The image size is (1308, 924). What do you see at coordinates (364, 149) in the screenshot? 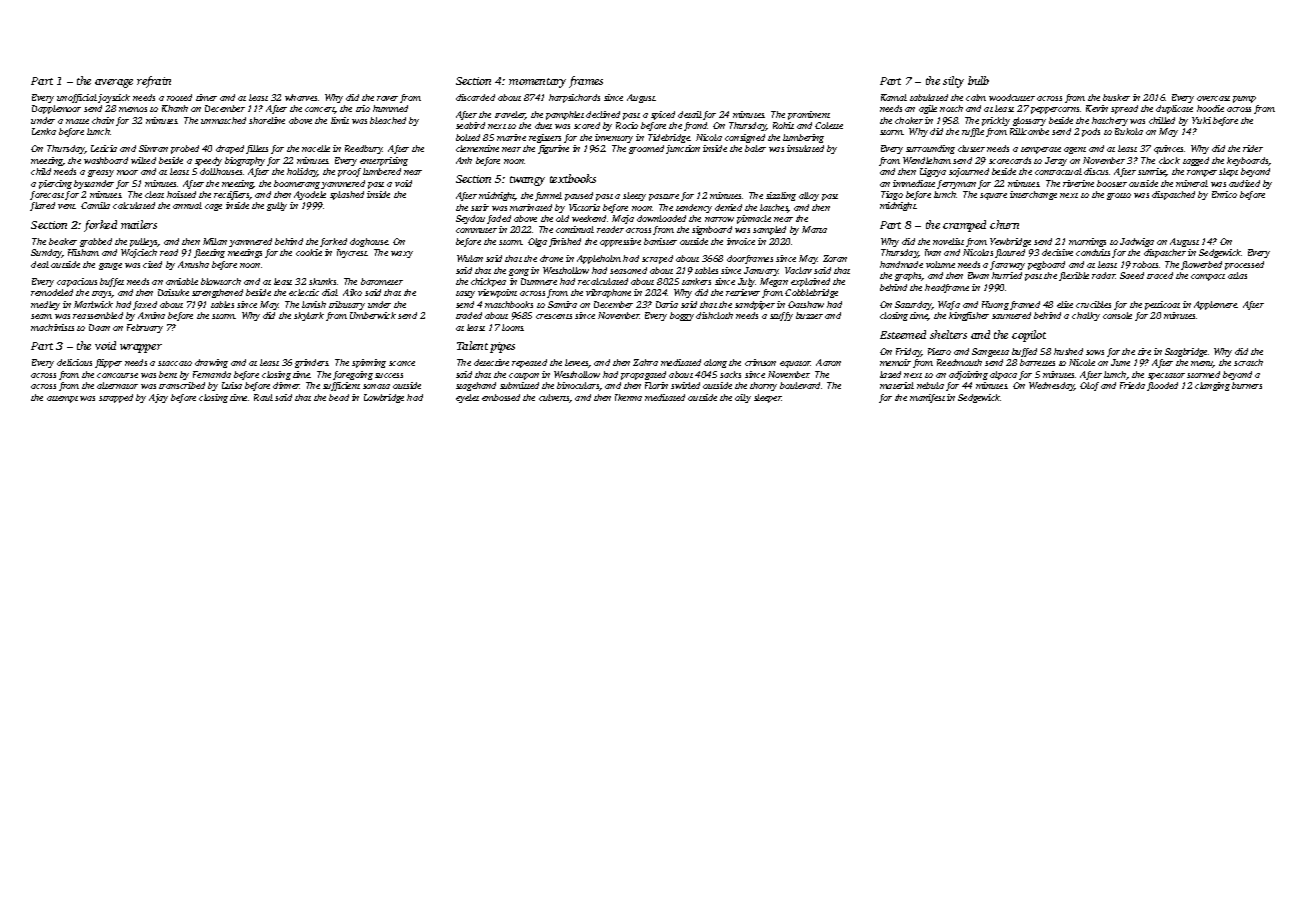
I see `Reedbury` at bounding box center [364, 149].
